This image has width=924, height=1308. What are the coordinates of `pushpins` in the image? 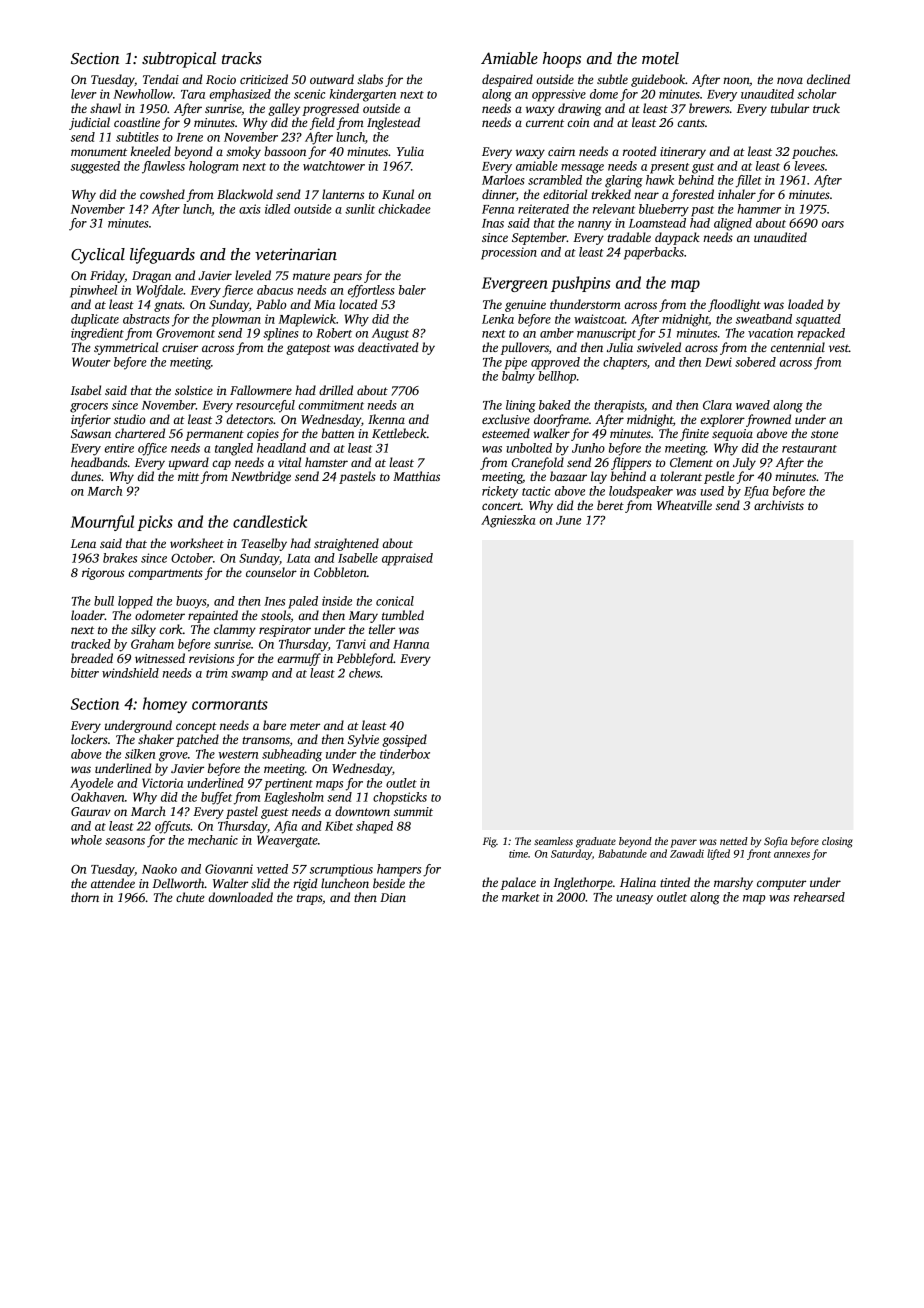 It's located at (581, 284).
